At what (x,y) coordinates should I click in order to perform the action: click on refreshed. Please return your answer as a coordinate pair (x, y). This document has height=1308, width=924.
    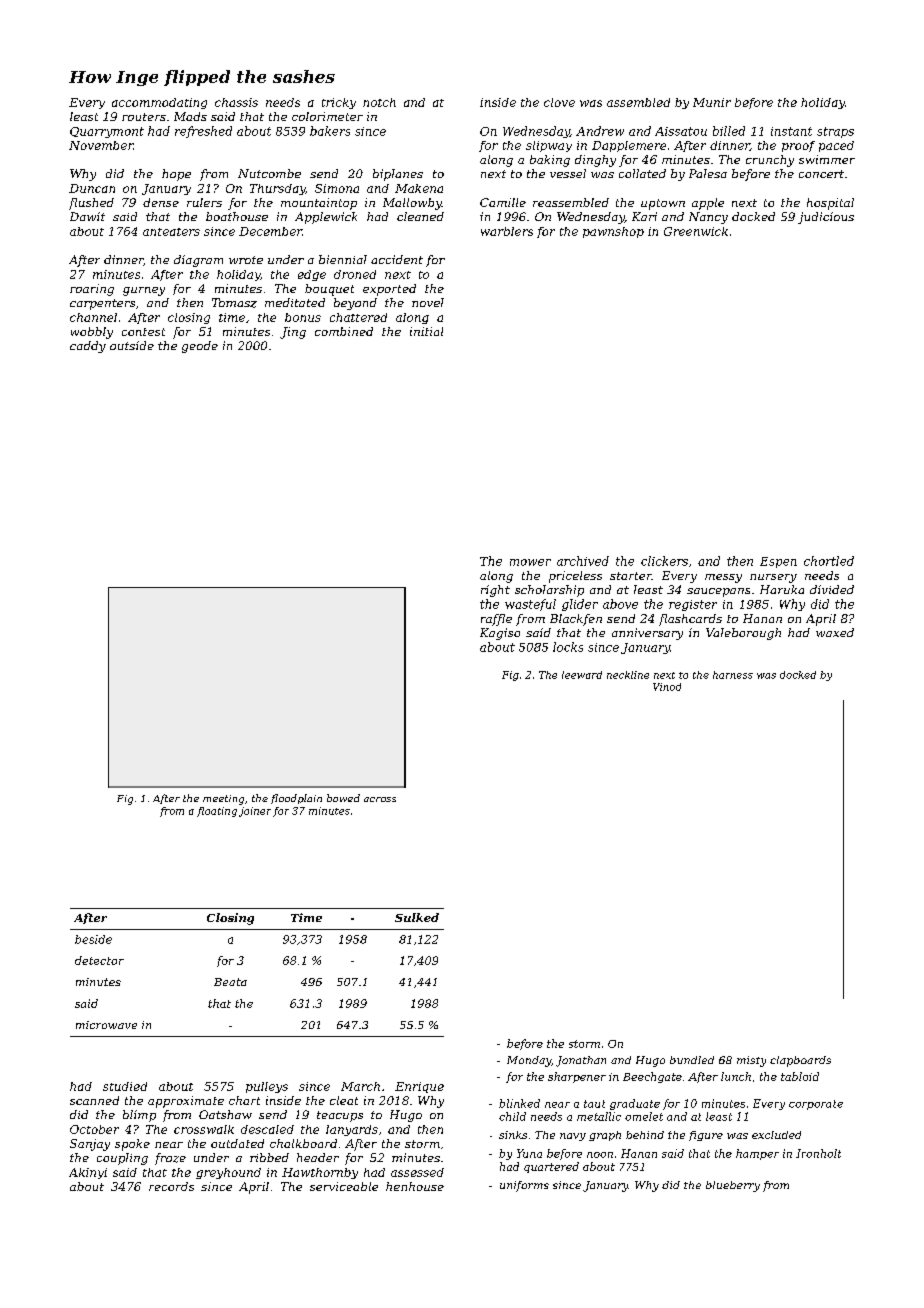
    Looking at the image, I should click on (203, 132).
